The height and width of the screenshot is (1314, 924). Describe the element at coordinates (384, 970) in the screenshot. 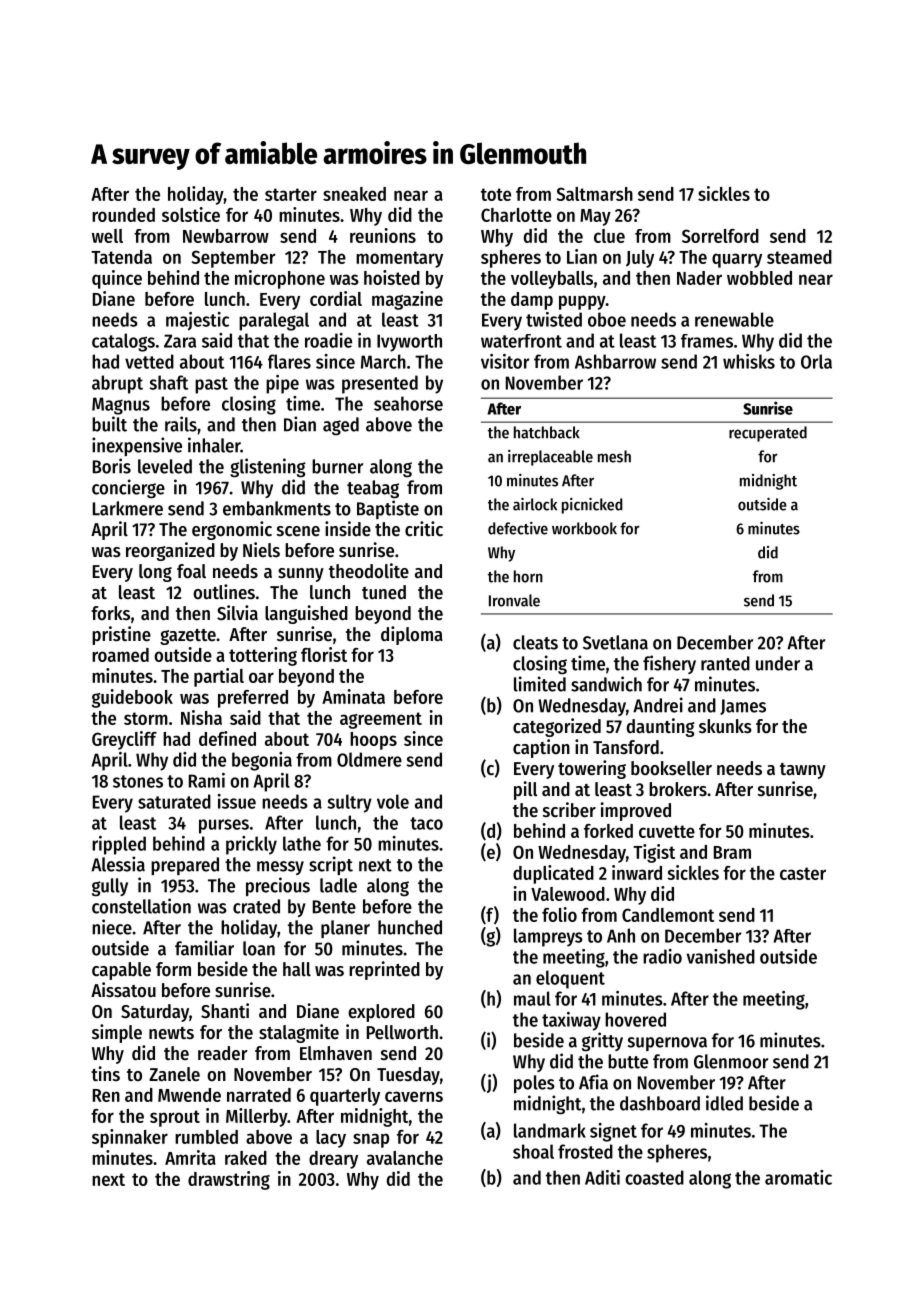

I see `reprinted` at that location.
